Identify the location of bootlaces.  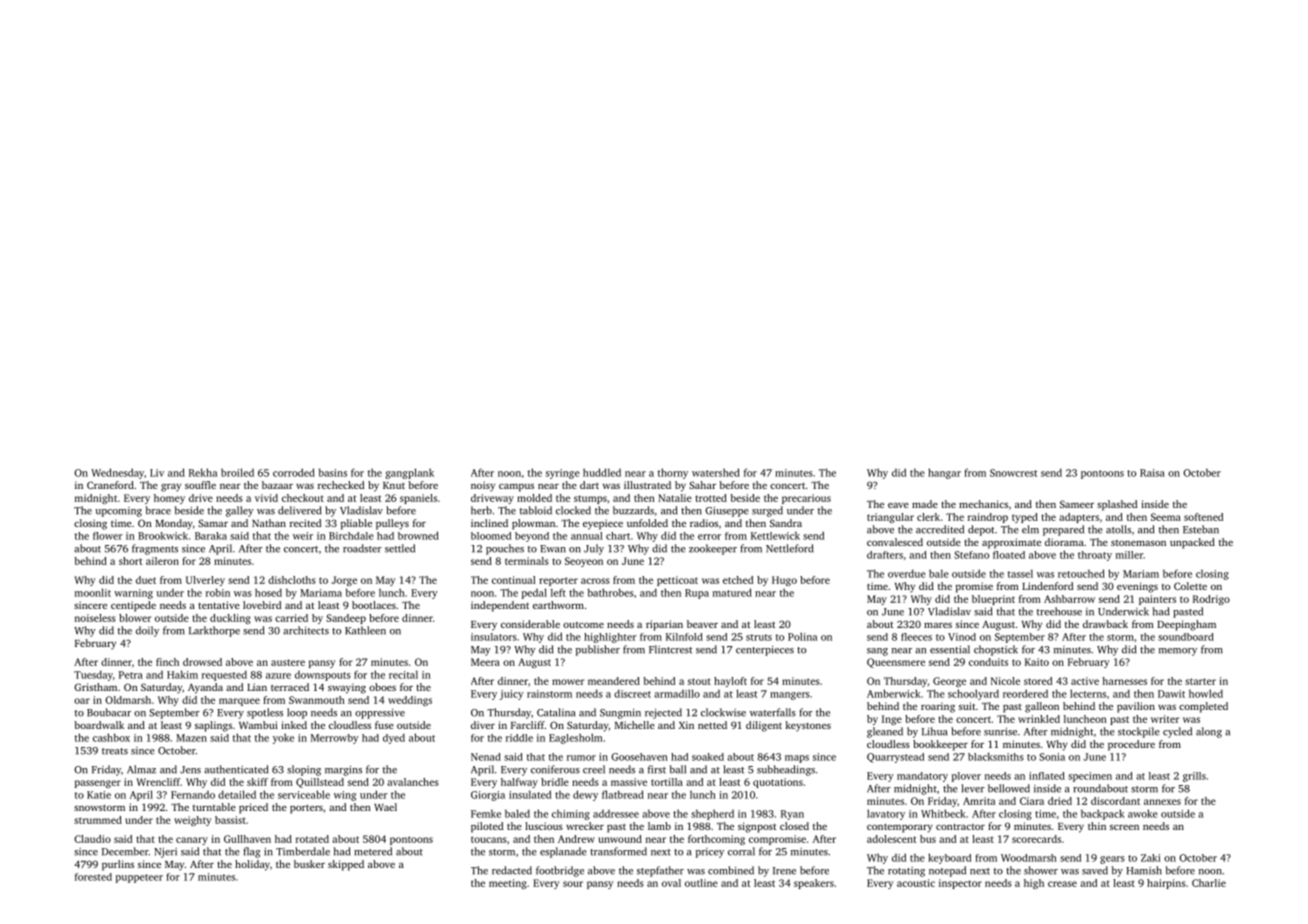
(374, 605).
